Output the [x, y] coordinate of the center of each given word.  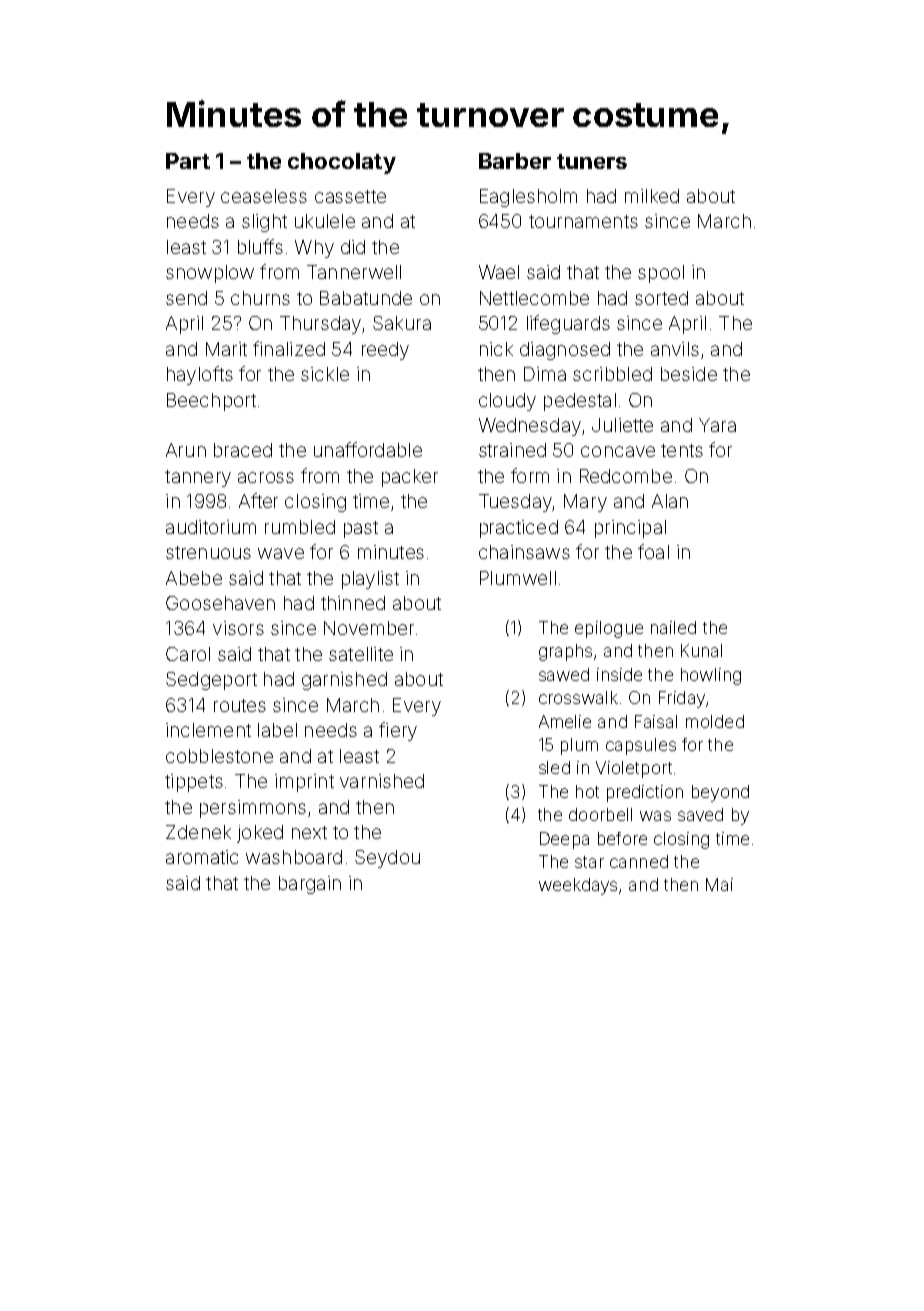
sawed [564, 674]
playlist [370, 580]
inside [619, 674]
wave [281, 553]
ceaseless [264, 196]
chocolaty [342, 163]
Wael [499, 272]
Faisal [656, 721]
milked [652, 196]
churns [260, 298]
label [277, 730]
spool [661, 274]
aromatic [202, 857]
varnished [382, 781]
